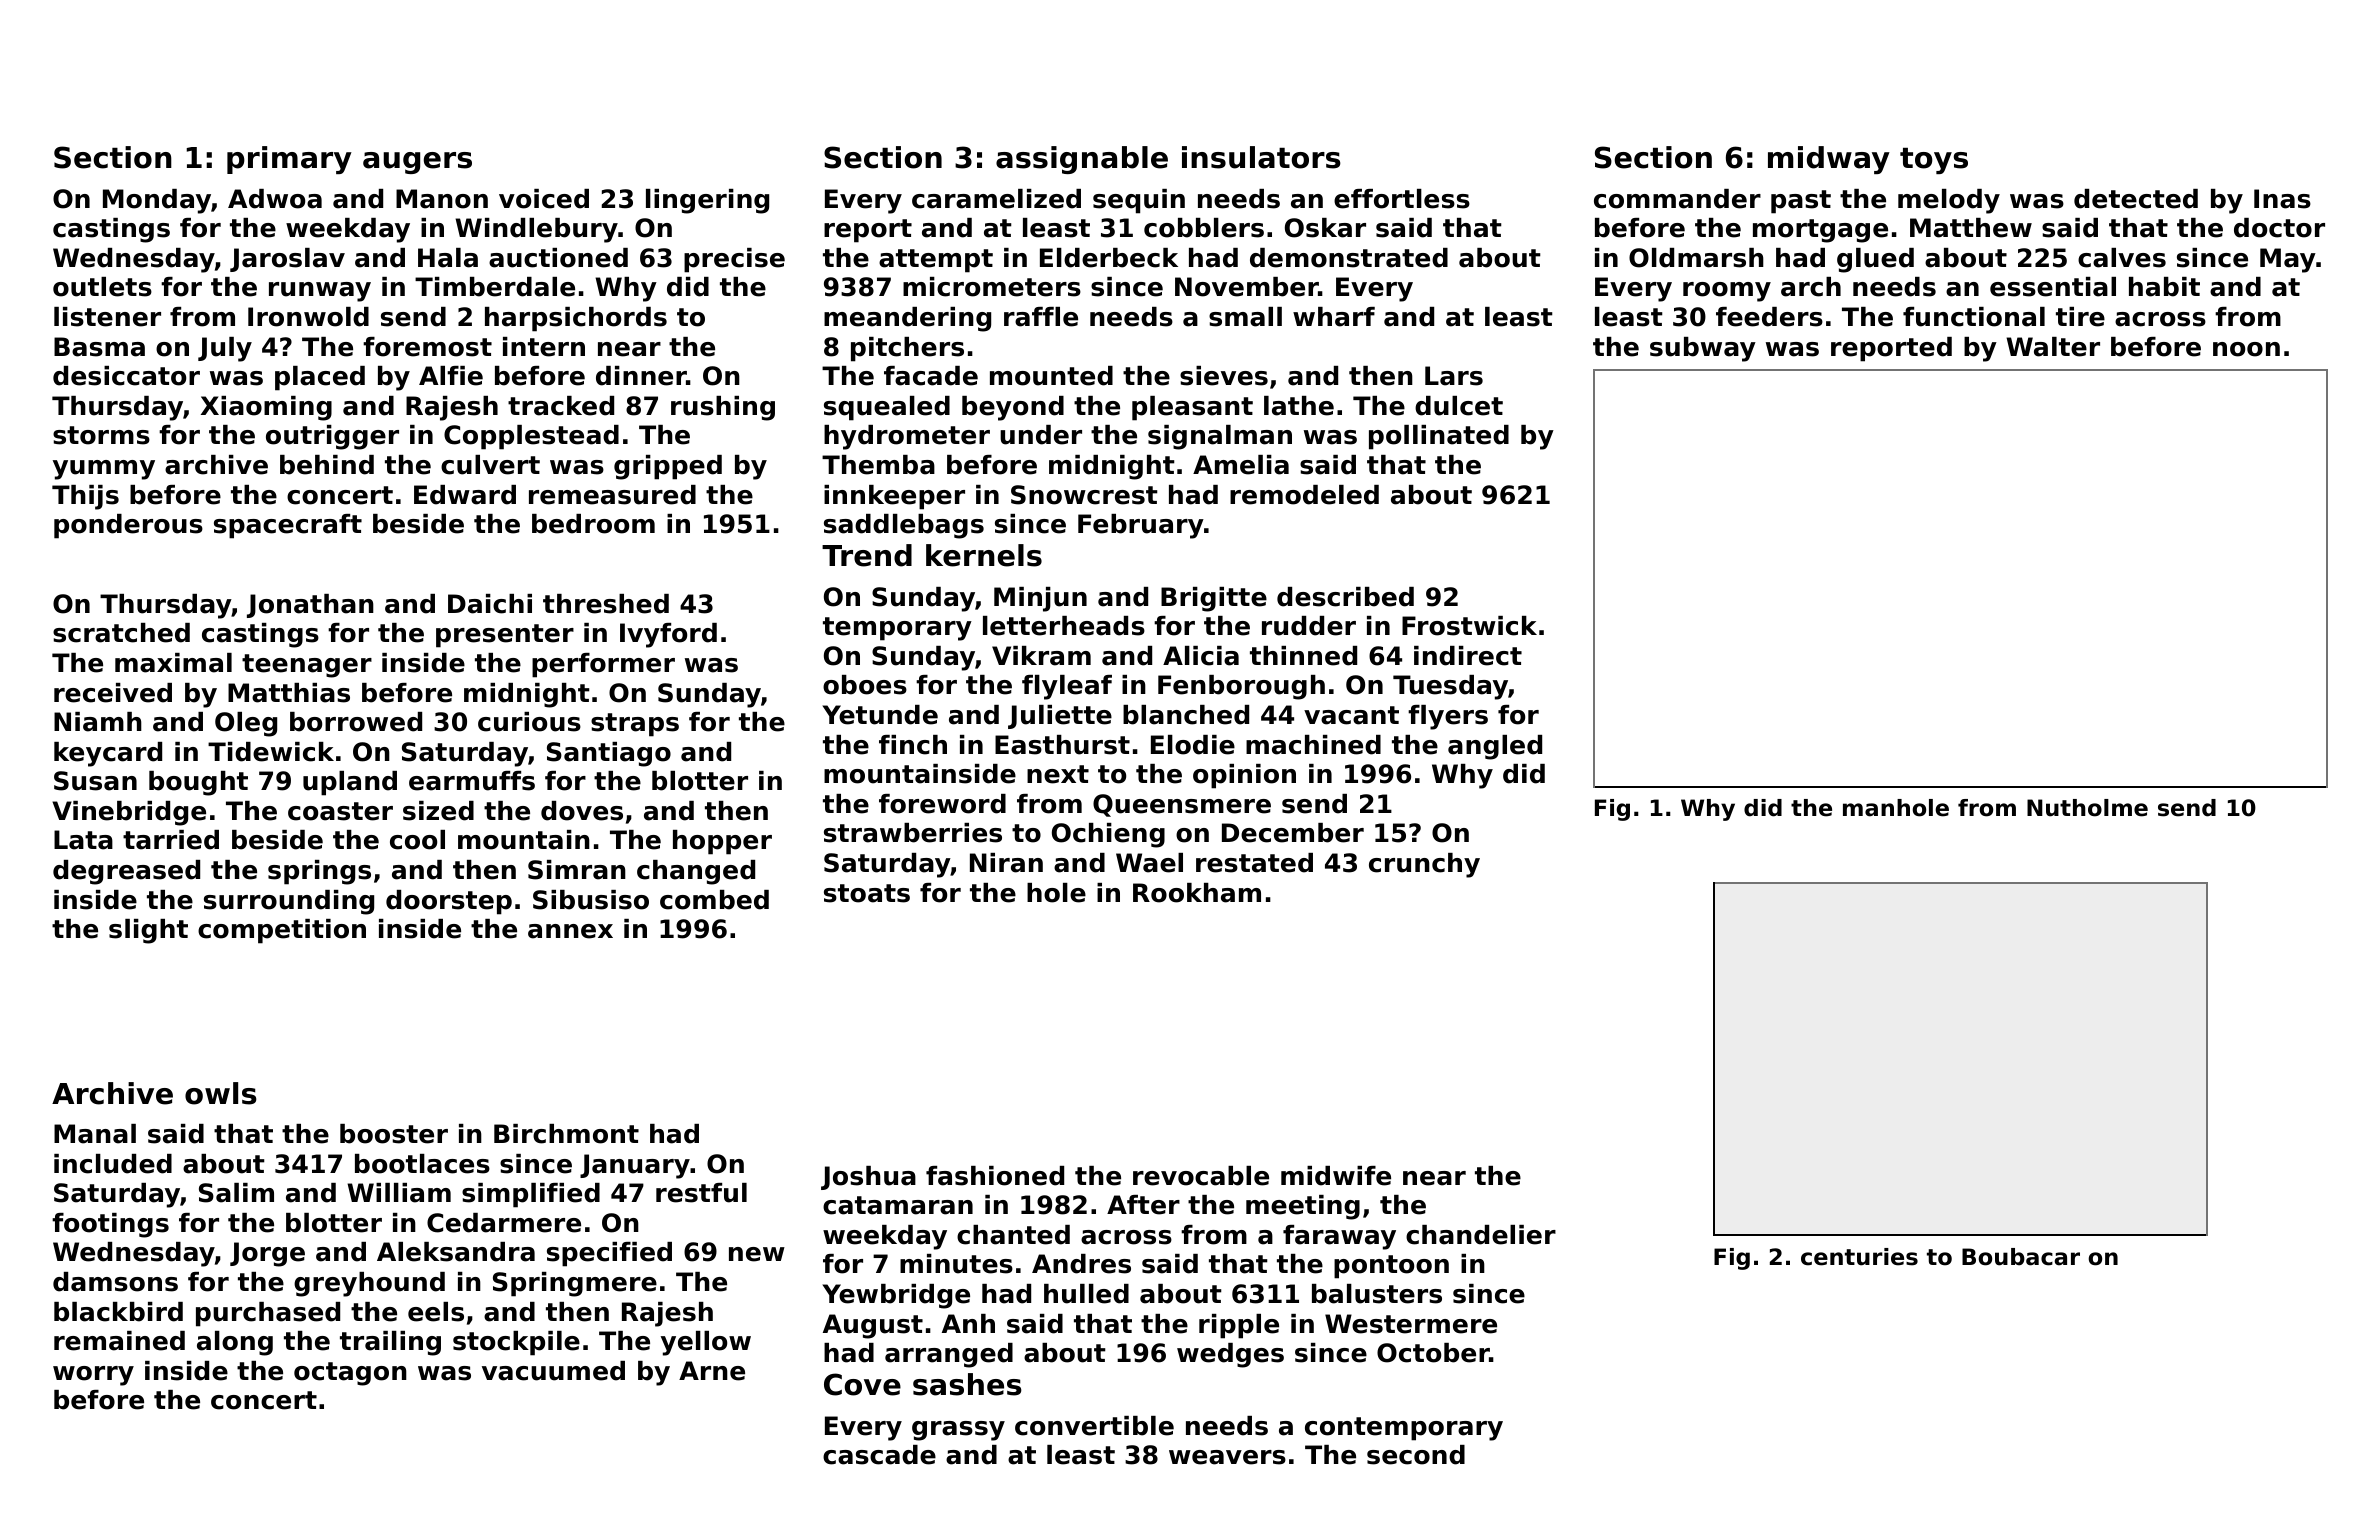 The width and height of the document is (2380, 1540). I want to click on Boubacar, so click(2021, 1257).
